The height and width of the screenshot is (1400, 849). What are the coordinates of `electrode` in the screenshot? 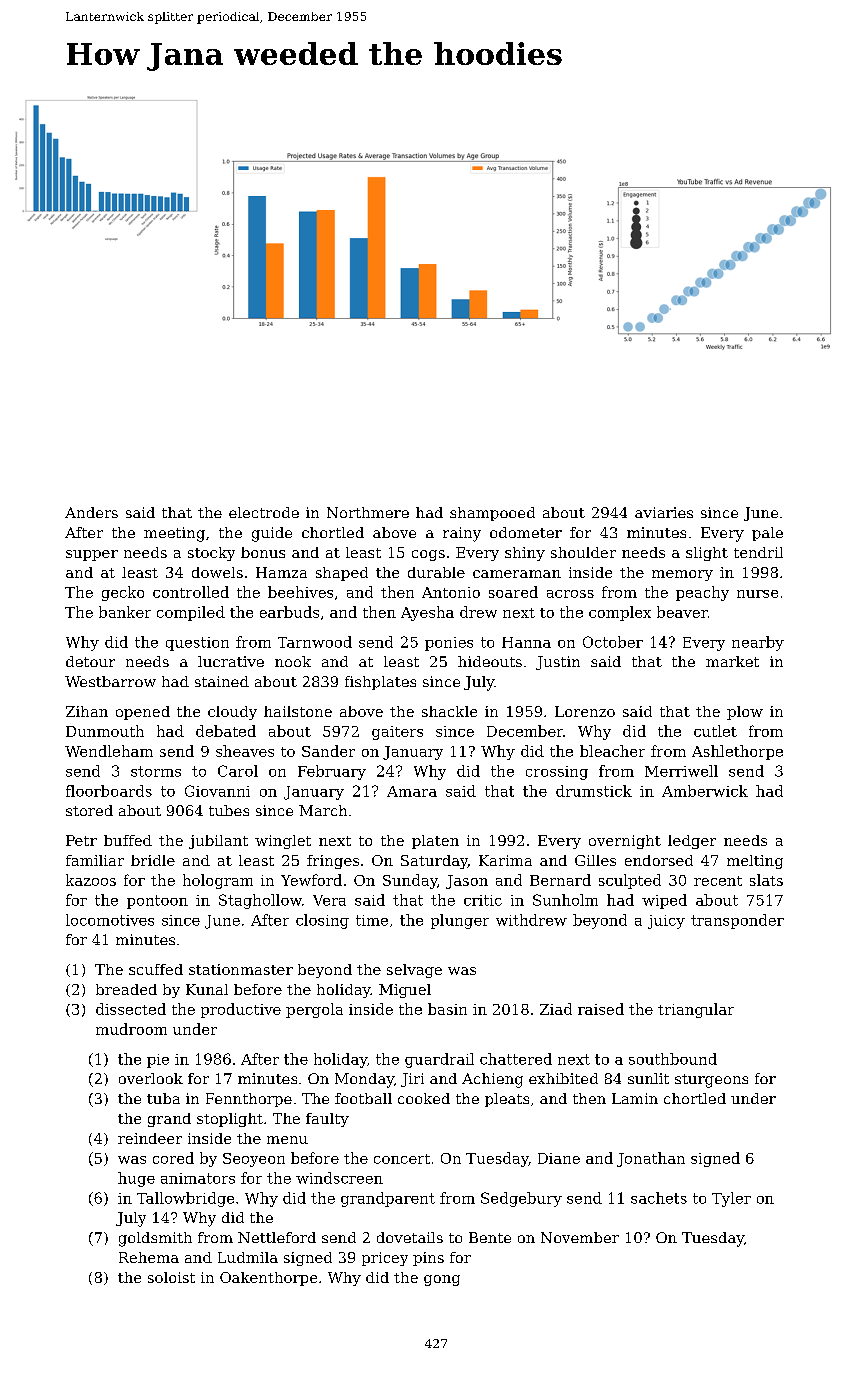 It's located at (264, 512).
